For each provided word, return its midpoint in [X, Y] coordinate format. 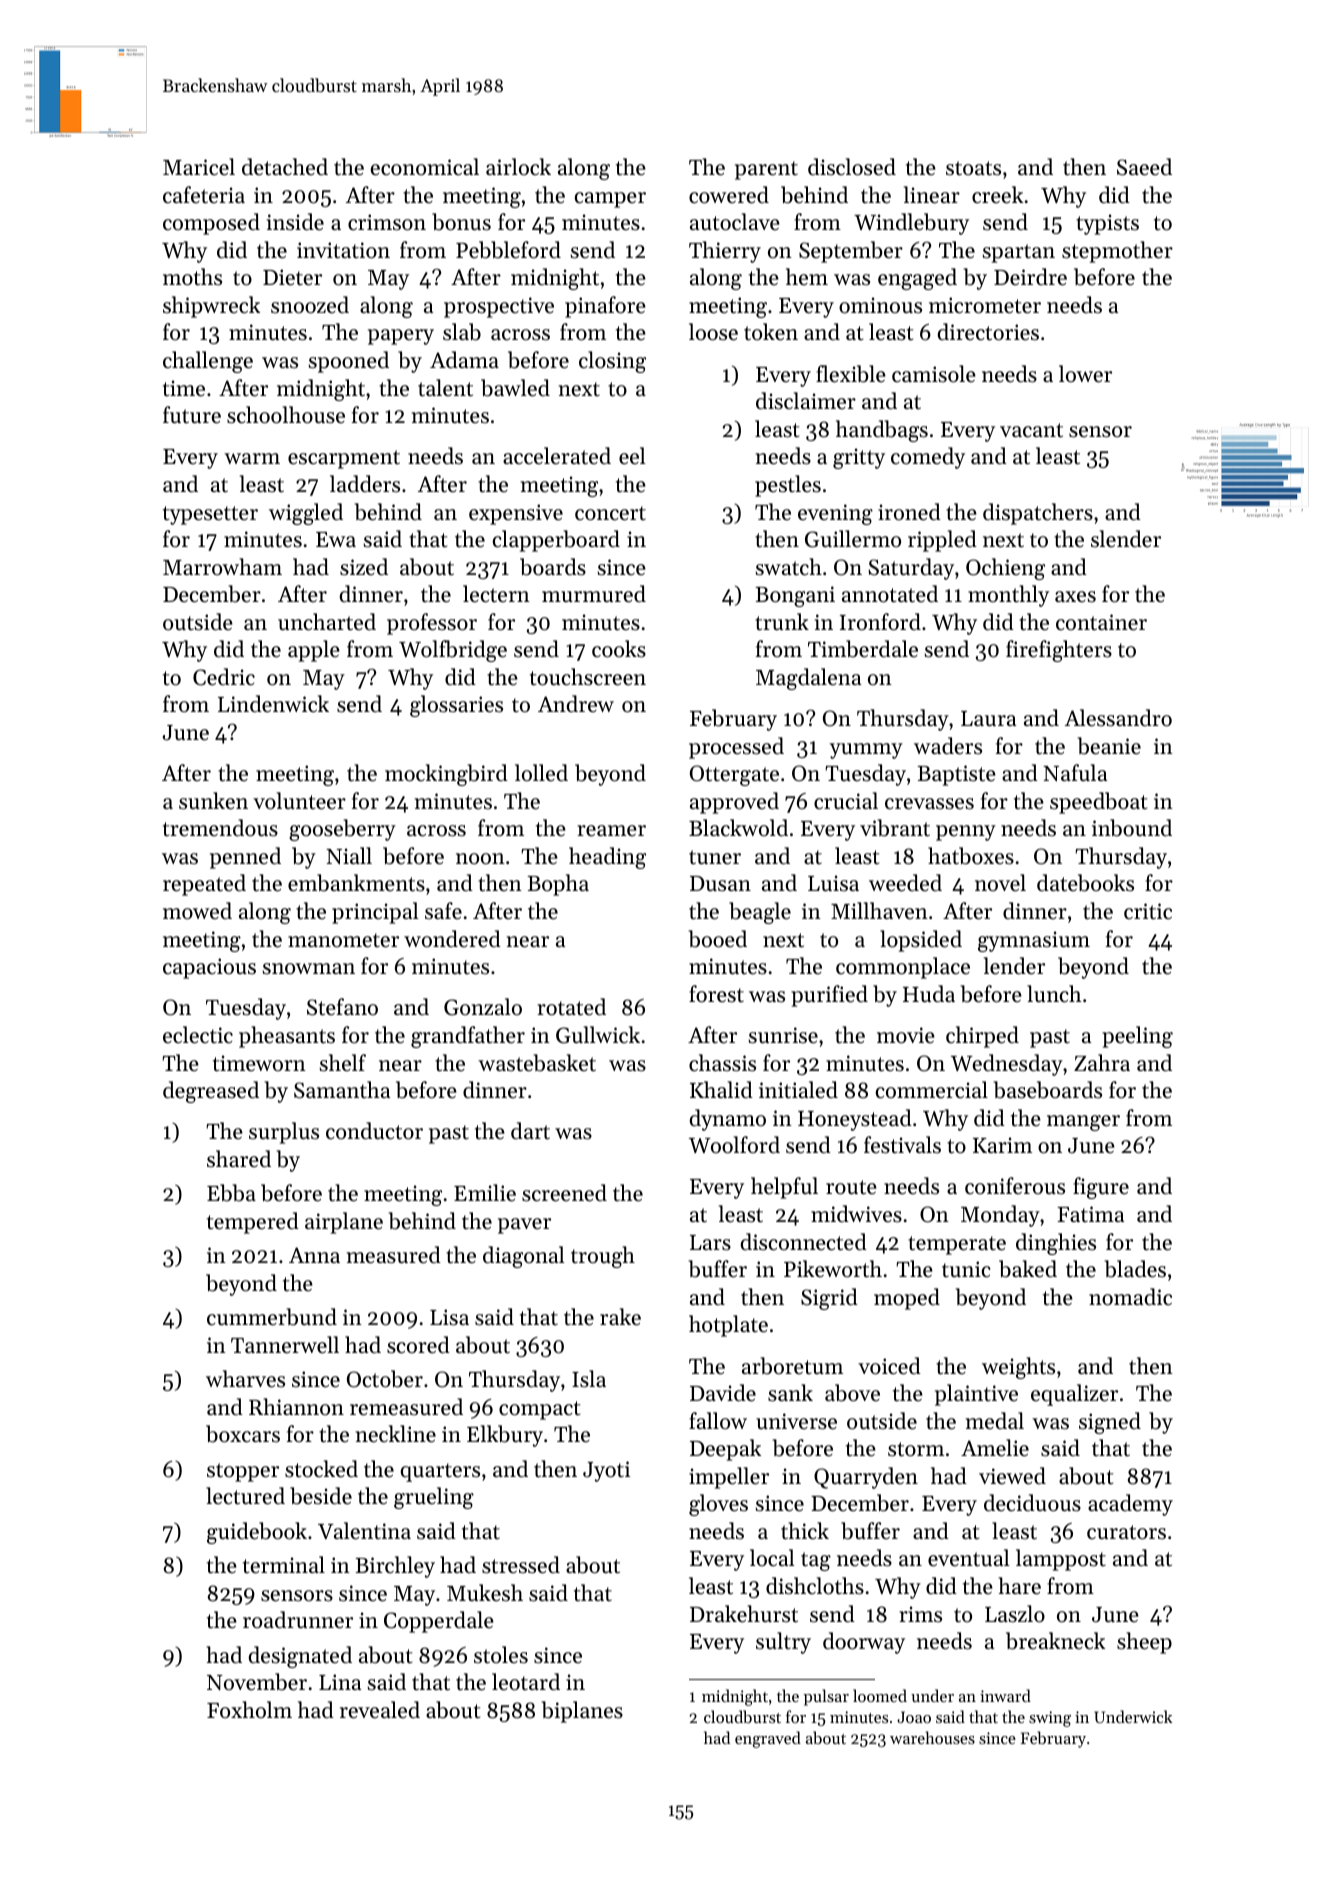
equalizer [1074, 1395]
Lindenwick [273, 704]
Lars [710, 1243]
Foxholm [249, 1710]
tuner [715, 857]
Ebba [231, 1193]
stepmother [1117, 252]
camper [610, 200]
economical [425, 167]
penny [966, 833]
